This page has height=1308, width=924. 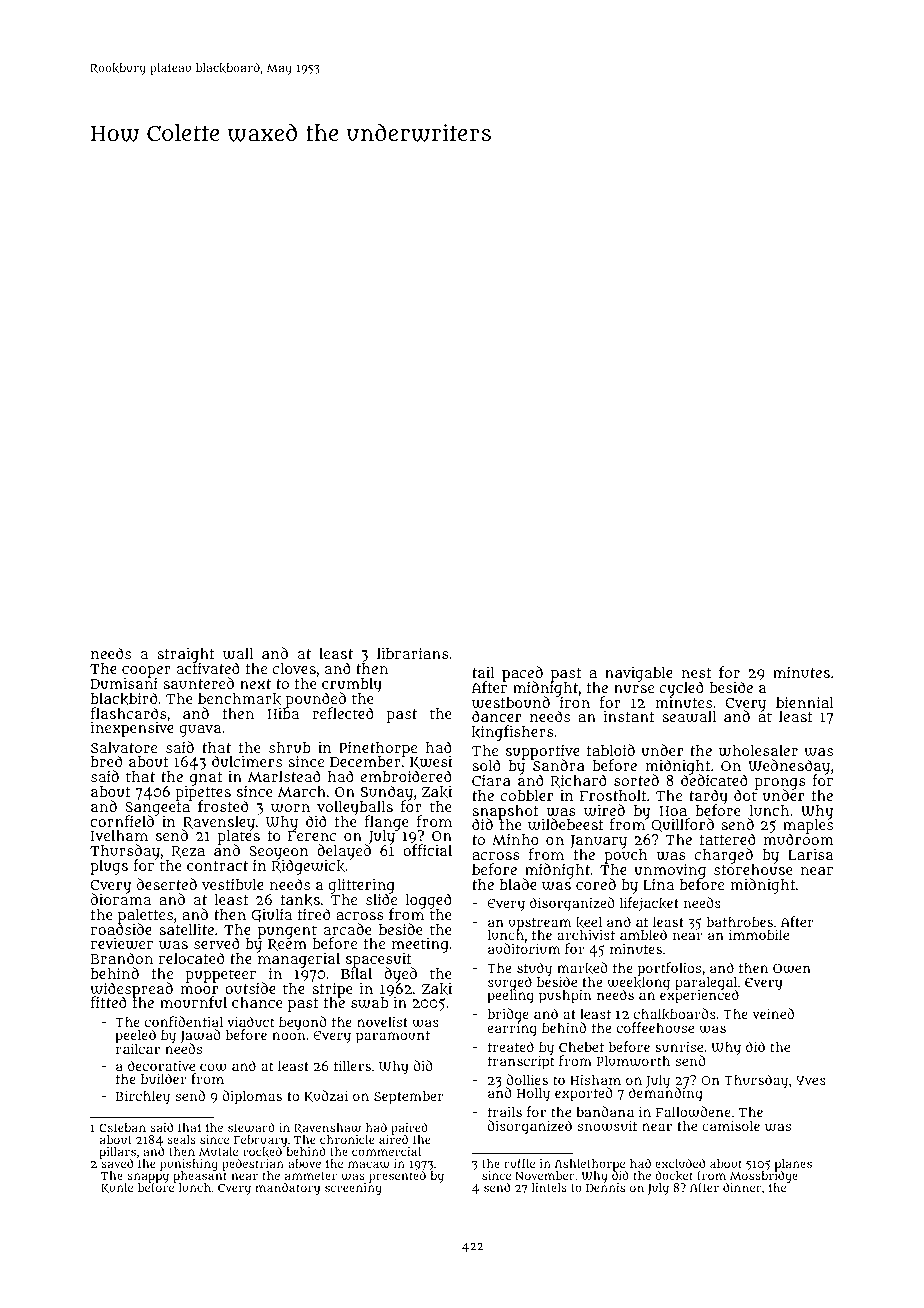 I want to click on beyond, so click(x=303, y=1023).
